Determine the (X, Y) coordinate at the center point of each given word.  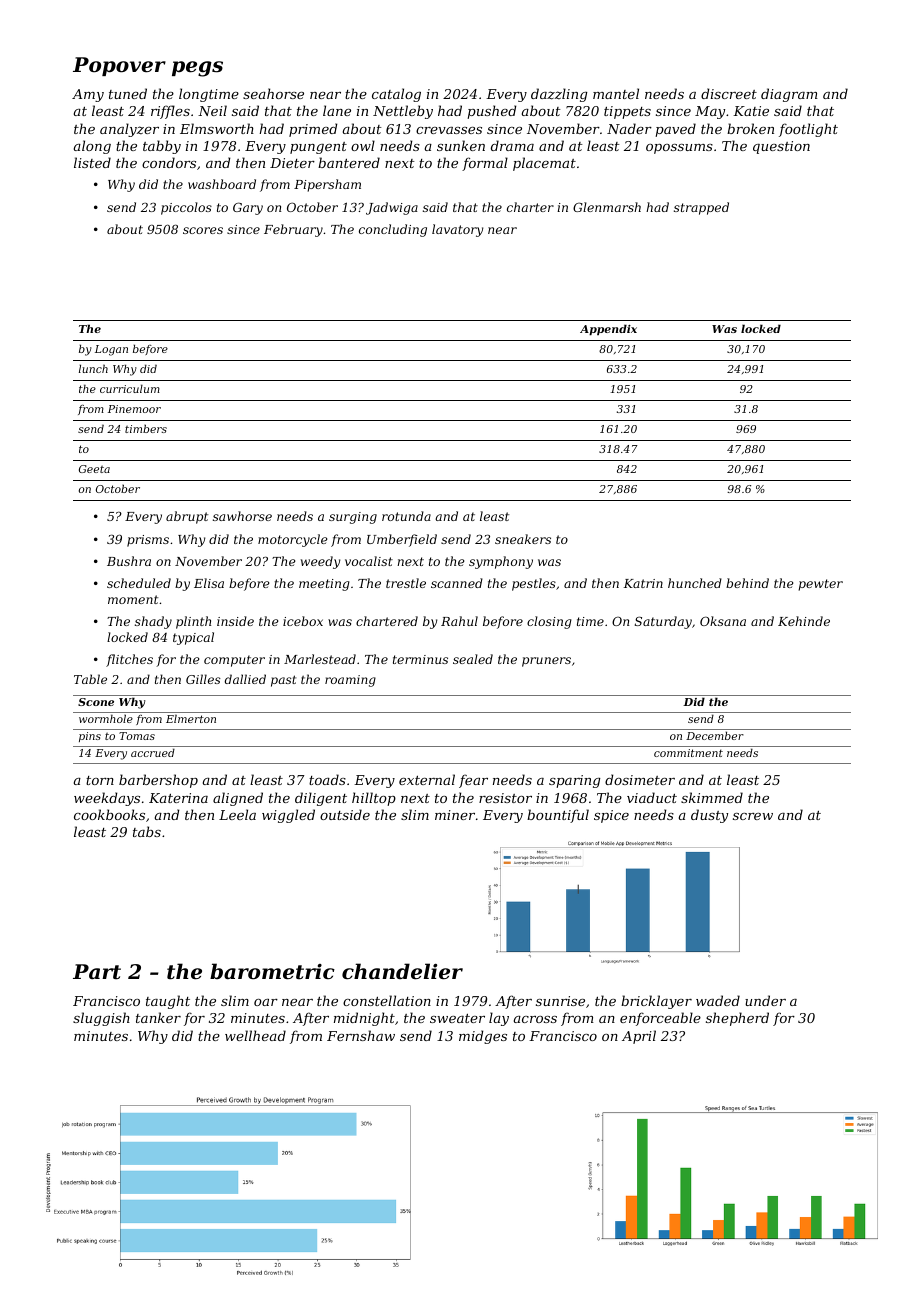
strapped (701, 208)
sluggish (101, 1019)
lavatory (457, 230)
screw (753, 816)
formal (485, 164)
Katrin (643, 583)
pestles (534, 584)
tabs (147, 831)
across (535, 1019)
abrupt (187, 517)
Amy (88, 95)
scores (203, 230)
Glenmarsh (607, 207)
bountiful (558, 816)
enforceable (660, 1019)
